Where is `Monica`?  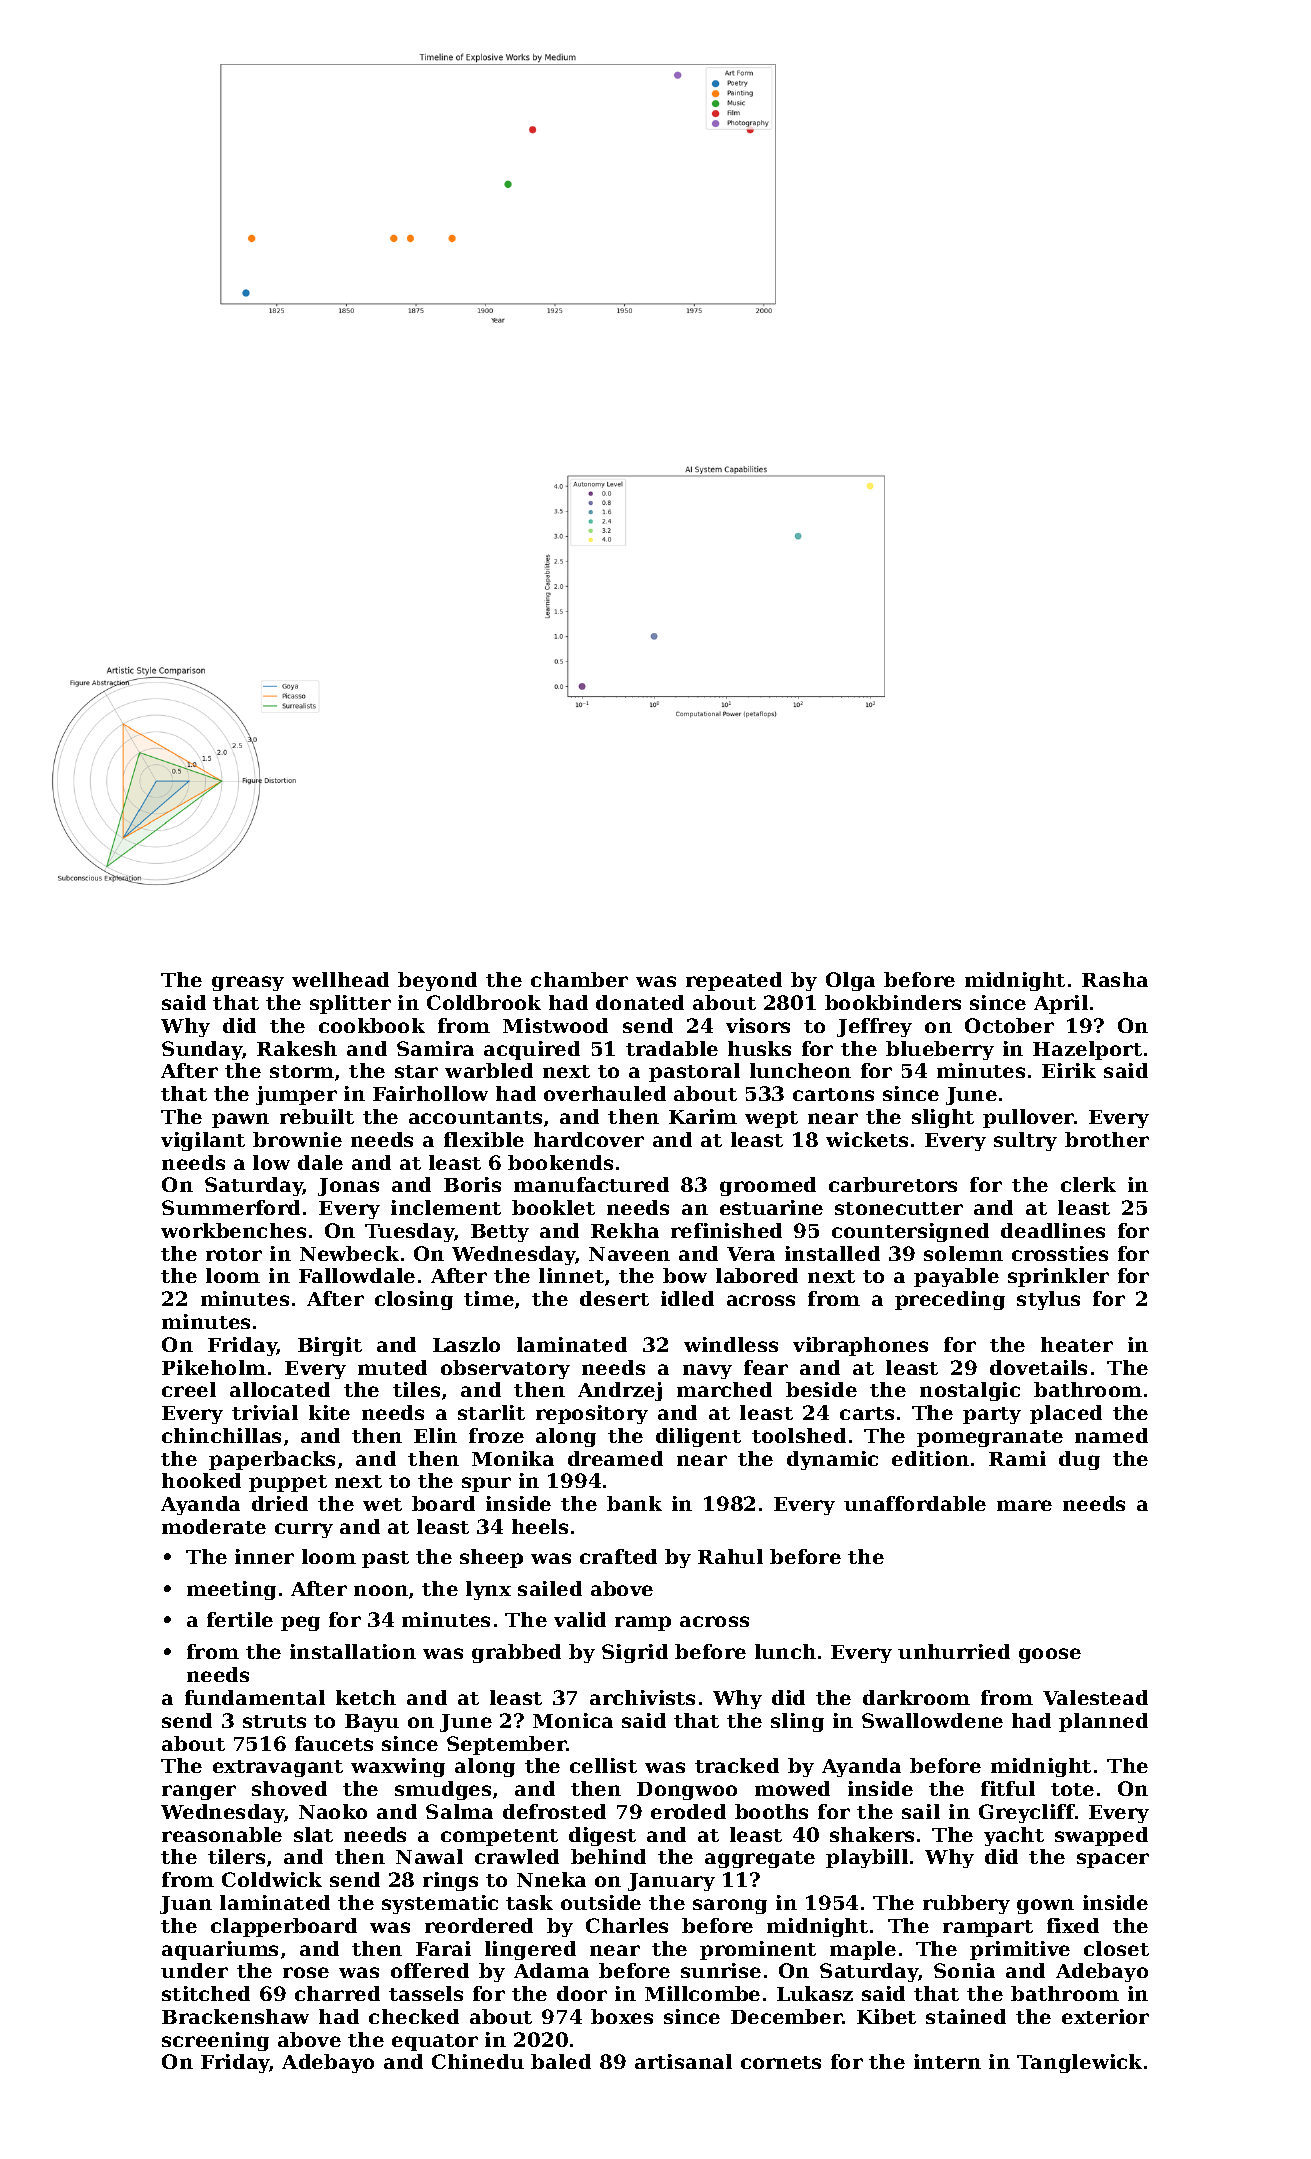 Monica is located at coordinates (573, 1720).
